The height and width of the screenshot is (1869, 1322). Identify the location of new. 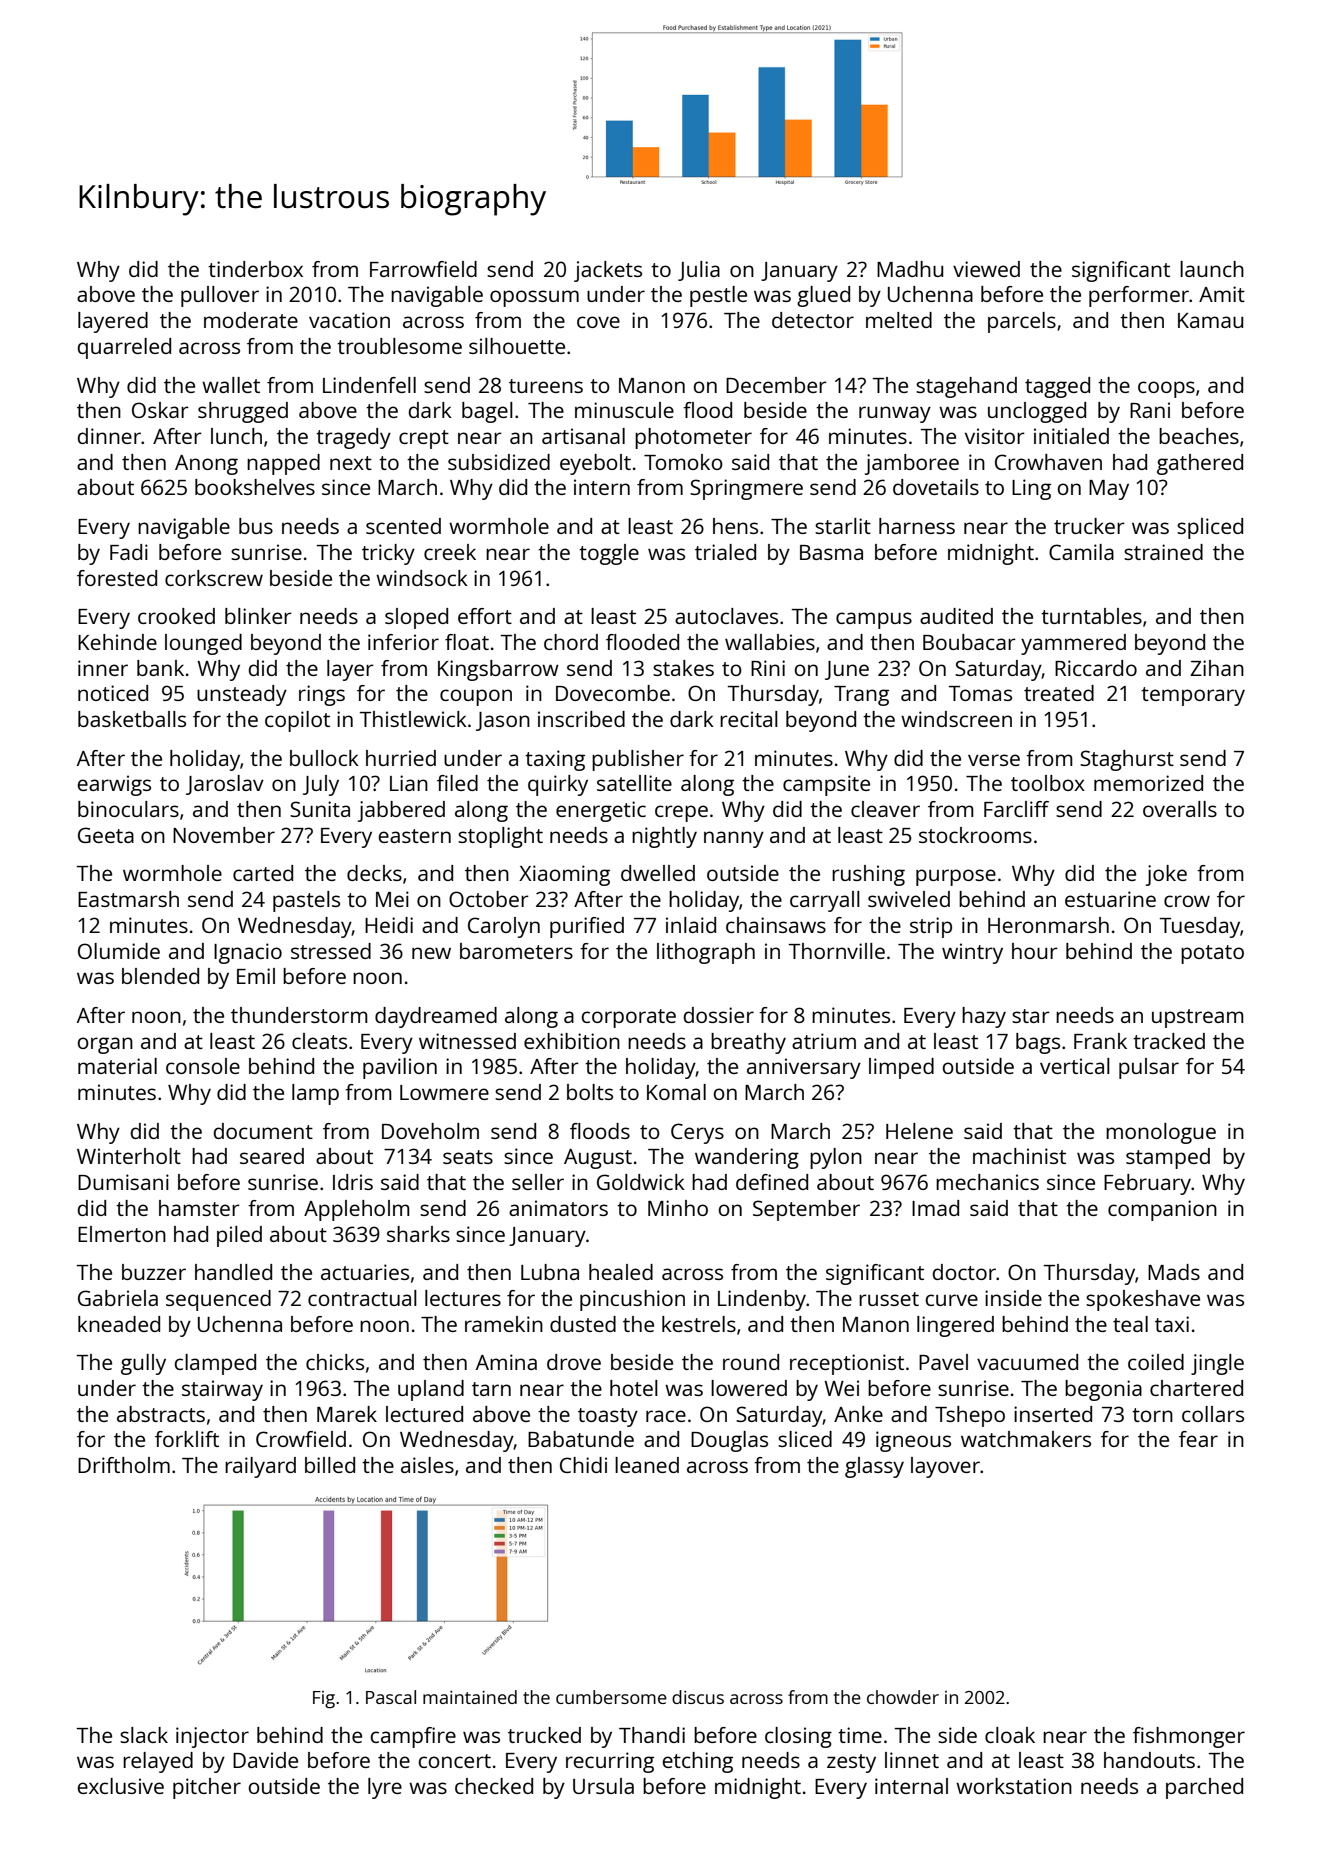
(431, 953).
